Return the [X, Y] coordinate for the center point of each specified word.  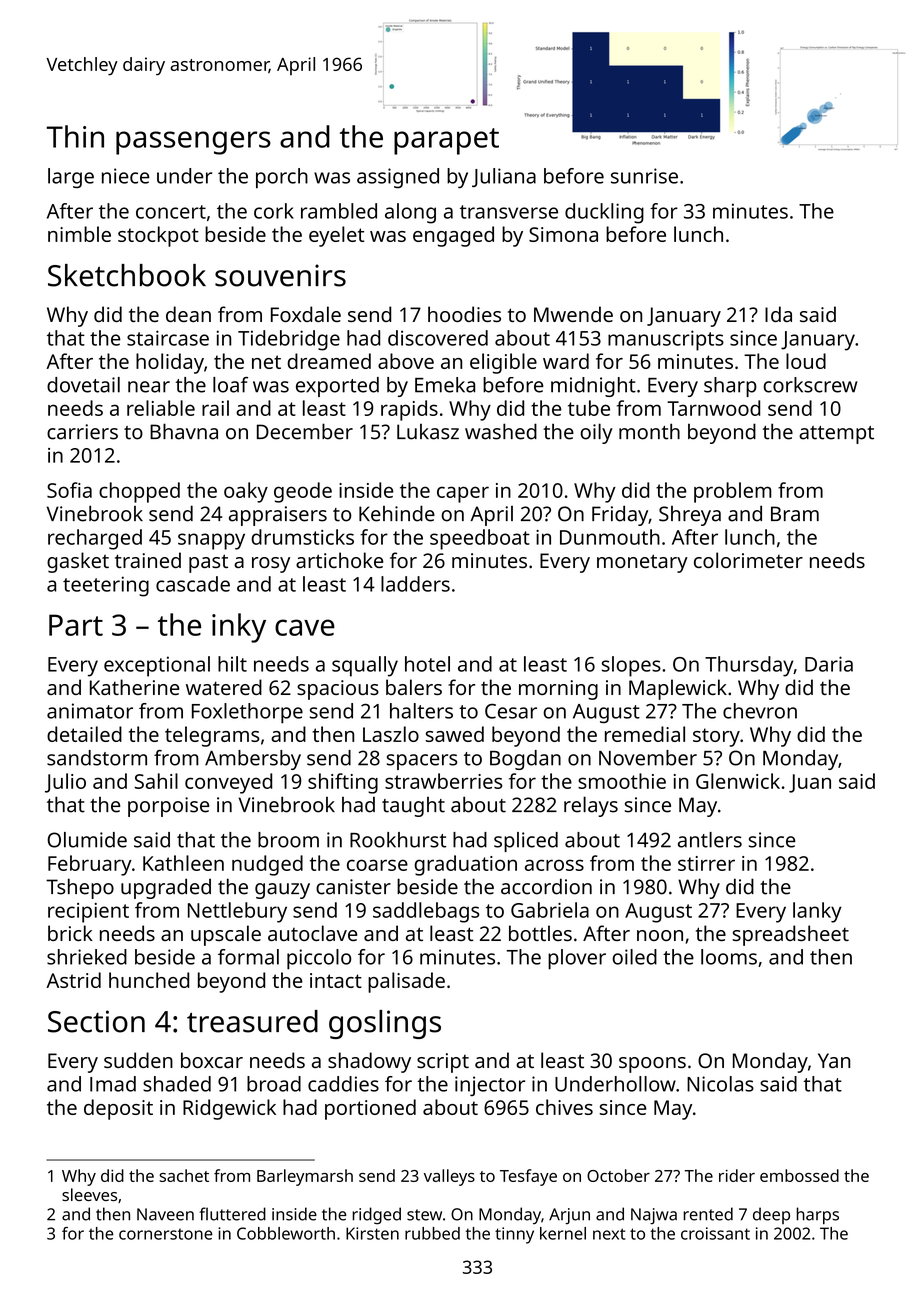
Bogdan [525, 760]
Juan [810, 783]
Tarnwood [713, 408]
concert [171, 212]
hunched [149, 980]
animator [90, 711]
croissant [715, 1233]
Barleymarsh [305, 1177]
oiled [634, 957]
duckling [604, 213]
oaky [246, 492]
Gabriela [550, 910]
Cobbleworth [286, 1233]
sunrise [644, 176]
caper [463, 494]
